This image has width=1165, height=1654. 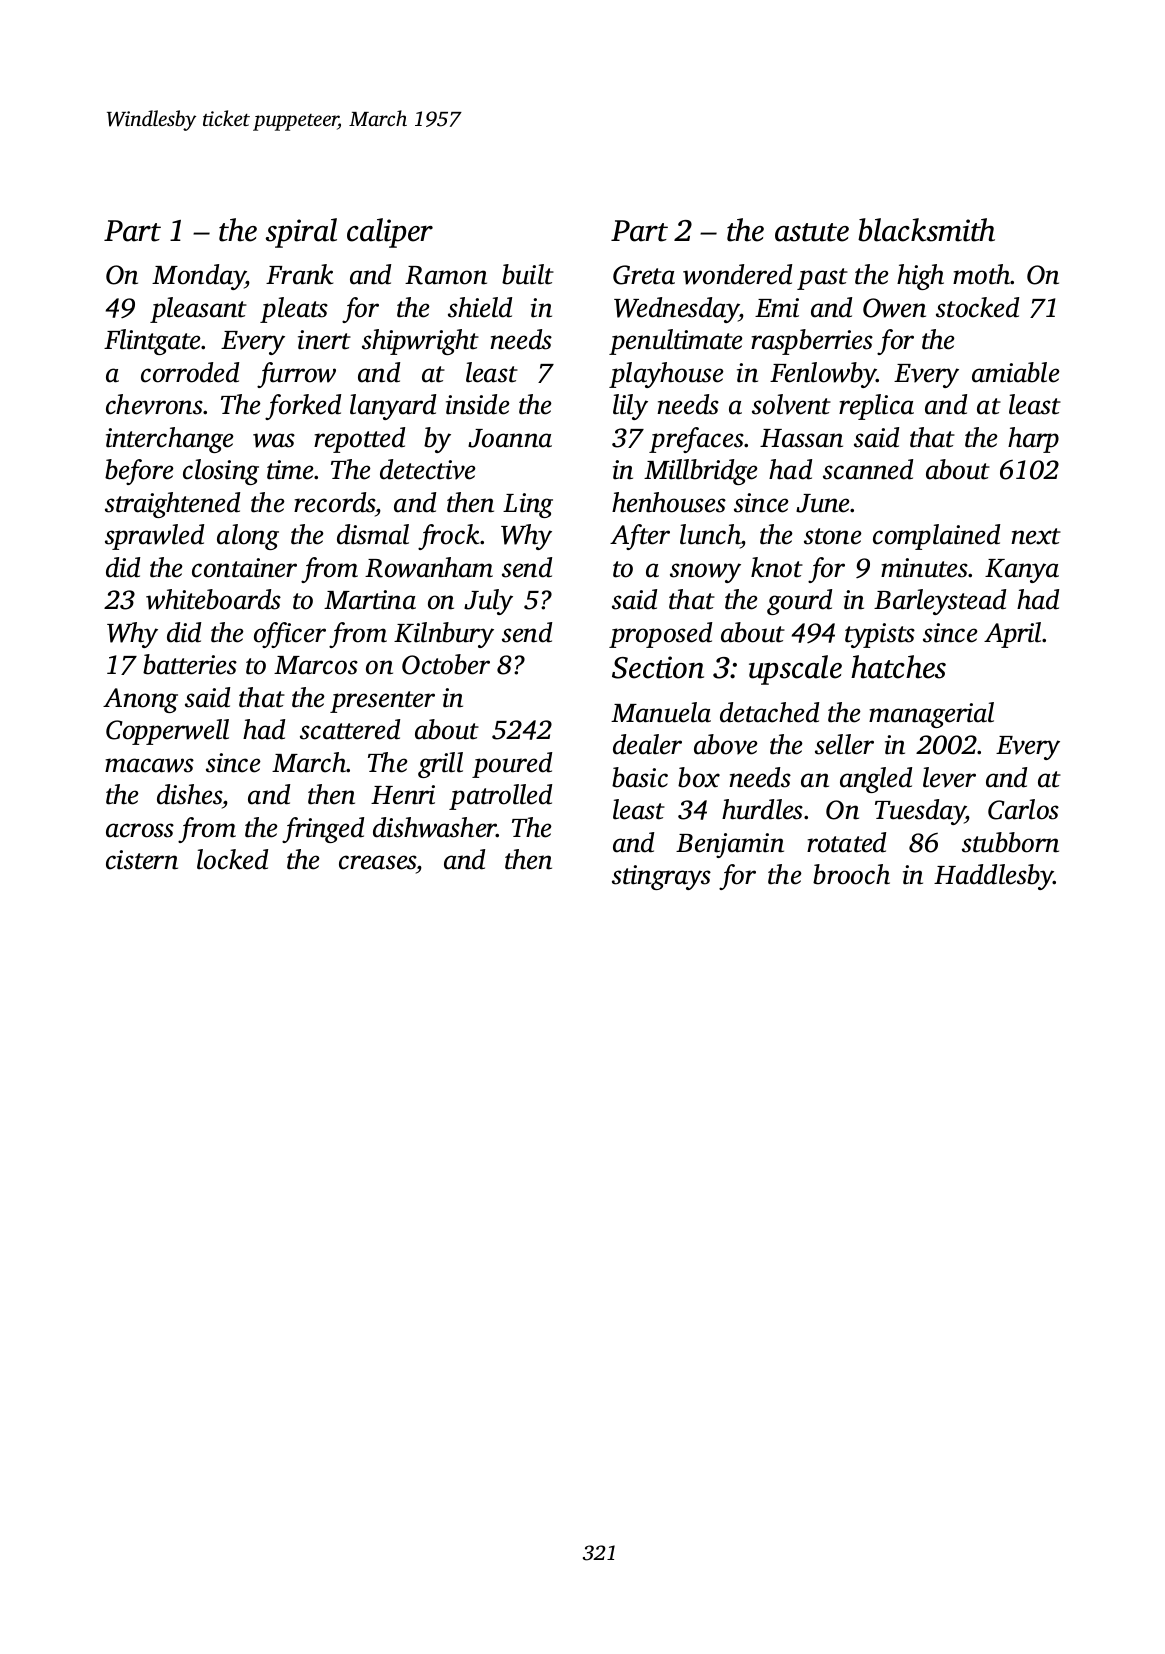 I want to click on forked, so click(x=303, y=407).
